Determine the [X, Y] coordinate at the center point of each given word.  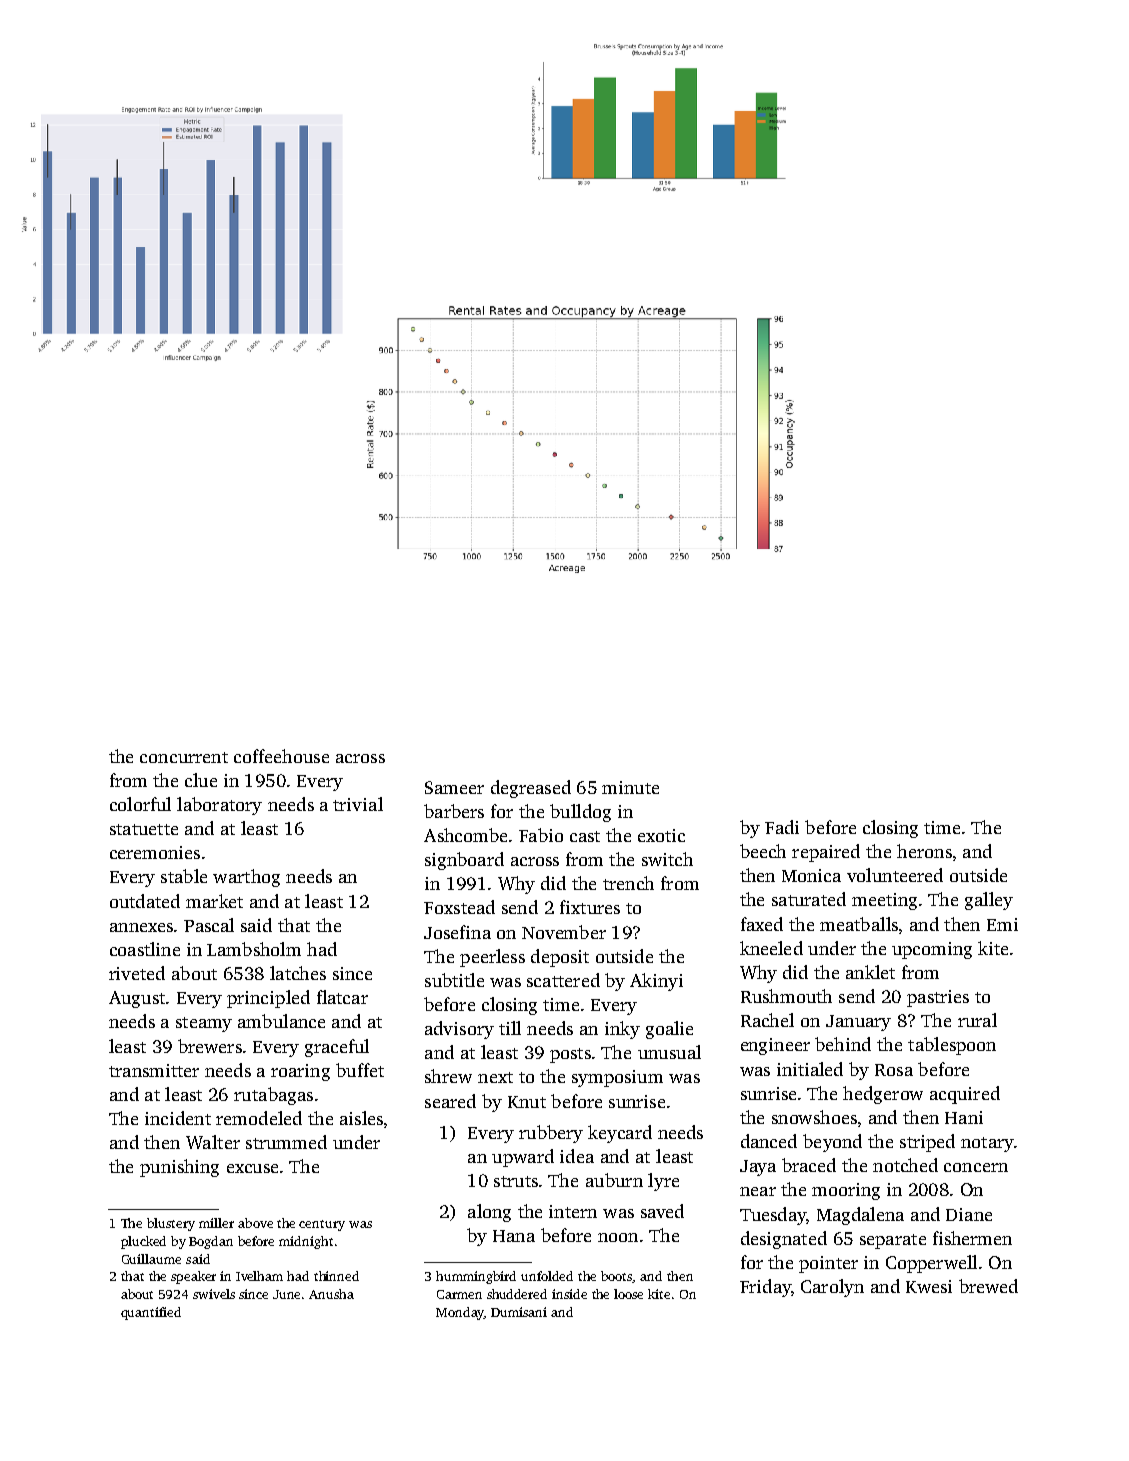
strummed [286, 1142]
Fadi [782, 827]
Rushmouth [786, 996]
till [510, 1028]
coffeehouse [281, 756]
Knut [527, 1102]
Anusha [331, 1294]
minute [630, 787]
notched [905, 1165]
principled [268, 999]
